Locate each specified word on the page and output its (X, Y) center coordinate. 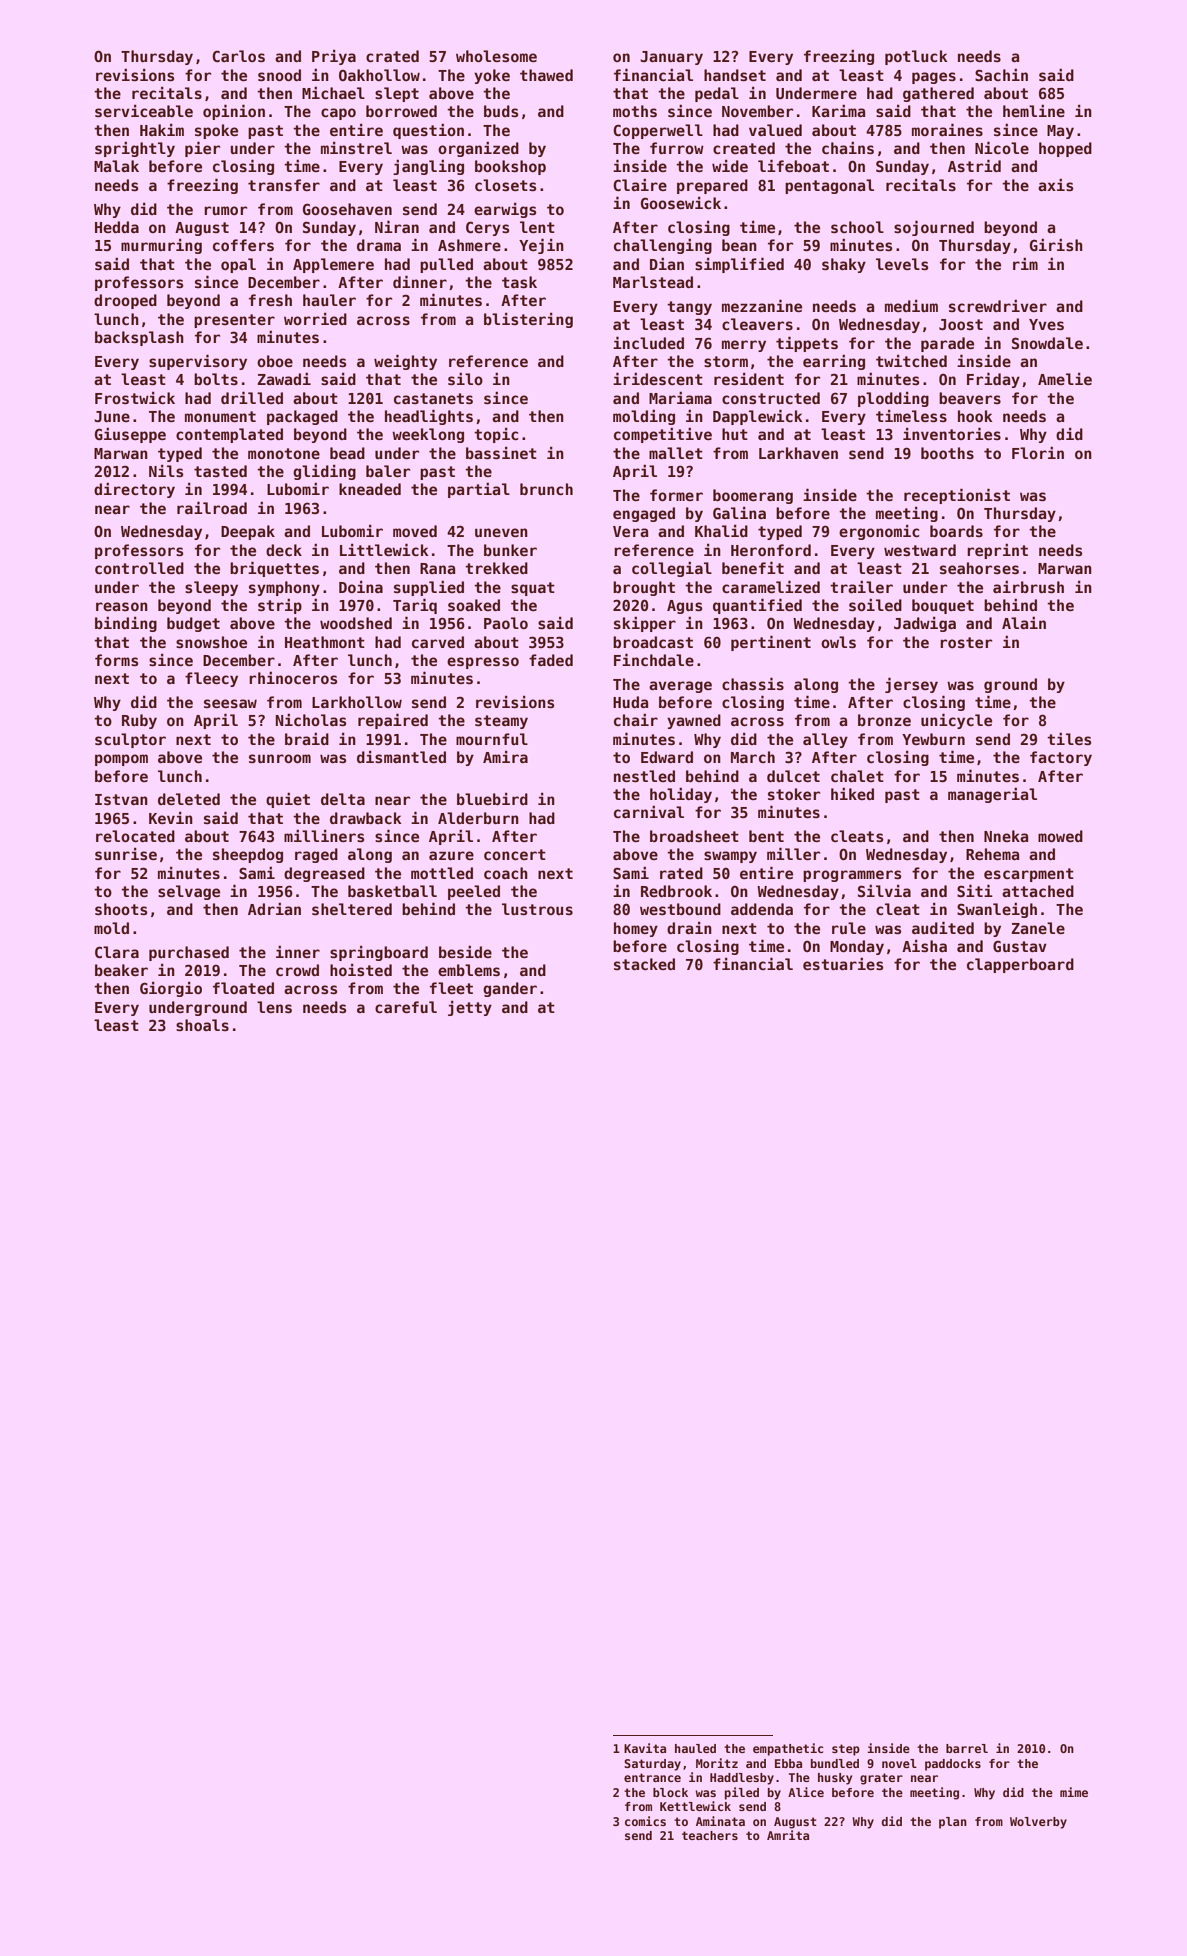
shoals (202, 1025)
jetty (470, 1008)
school (857, 227)
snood (279, 75)
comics (645, 1821)
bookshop (510, 167)
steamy (501, 722)
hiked (852, 794)
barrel (967, 1748)
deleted (189, 799)
